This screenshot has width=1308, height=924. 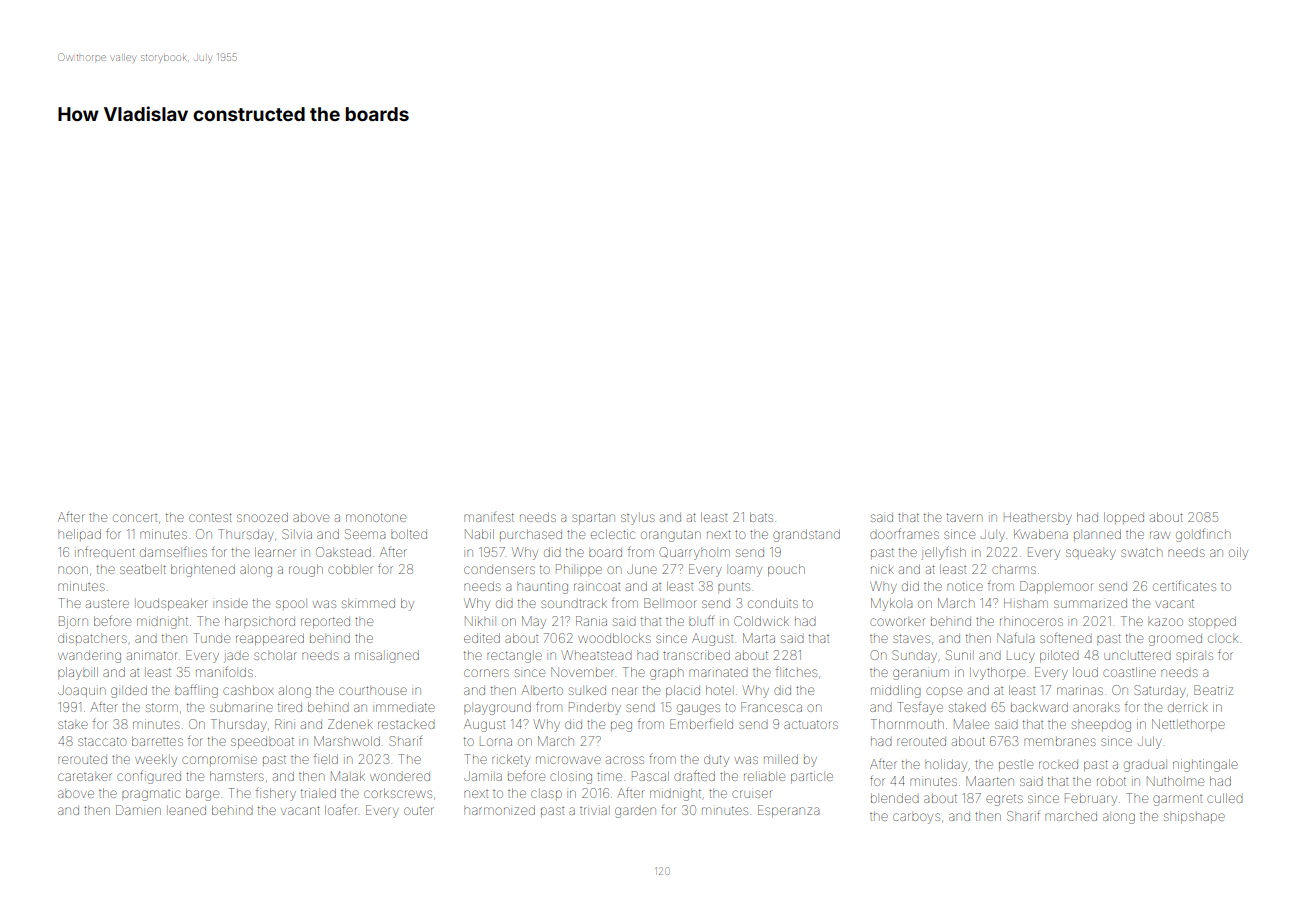 I want to click on Hisham, so click(x=1026, y=603).
